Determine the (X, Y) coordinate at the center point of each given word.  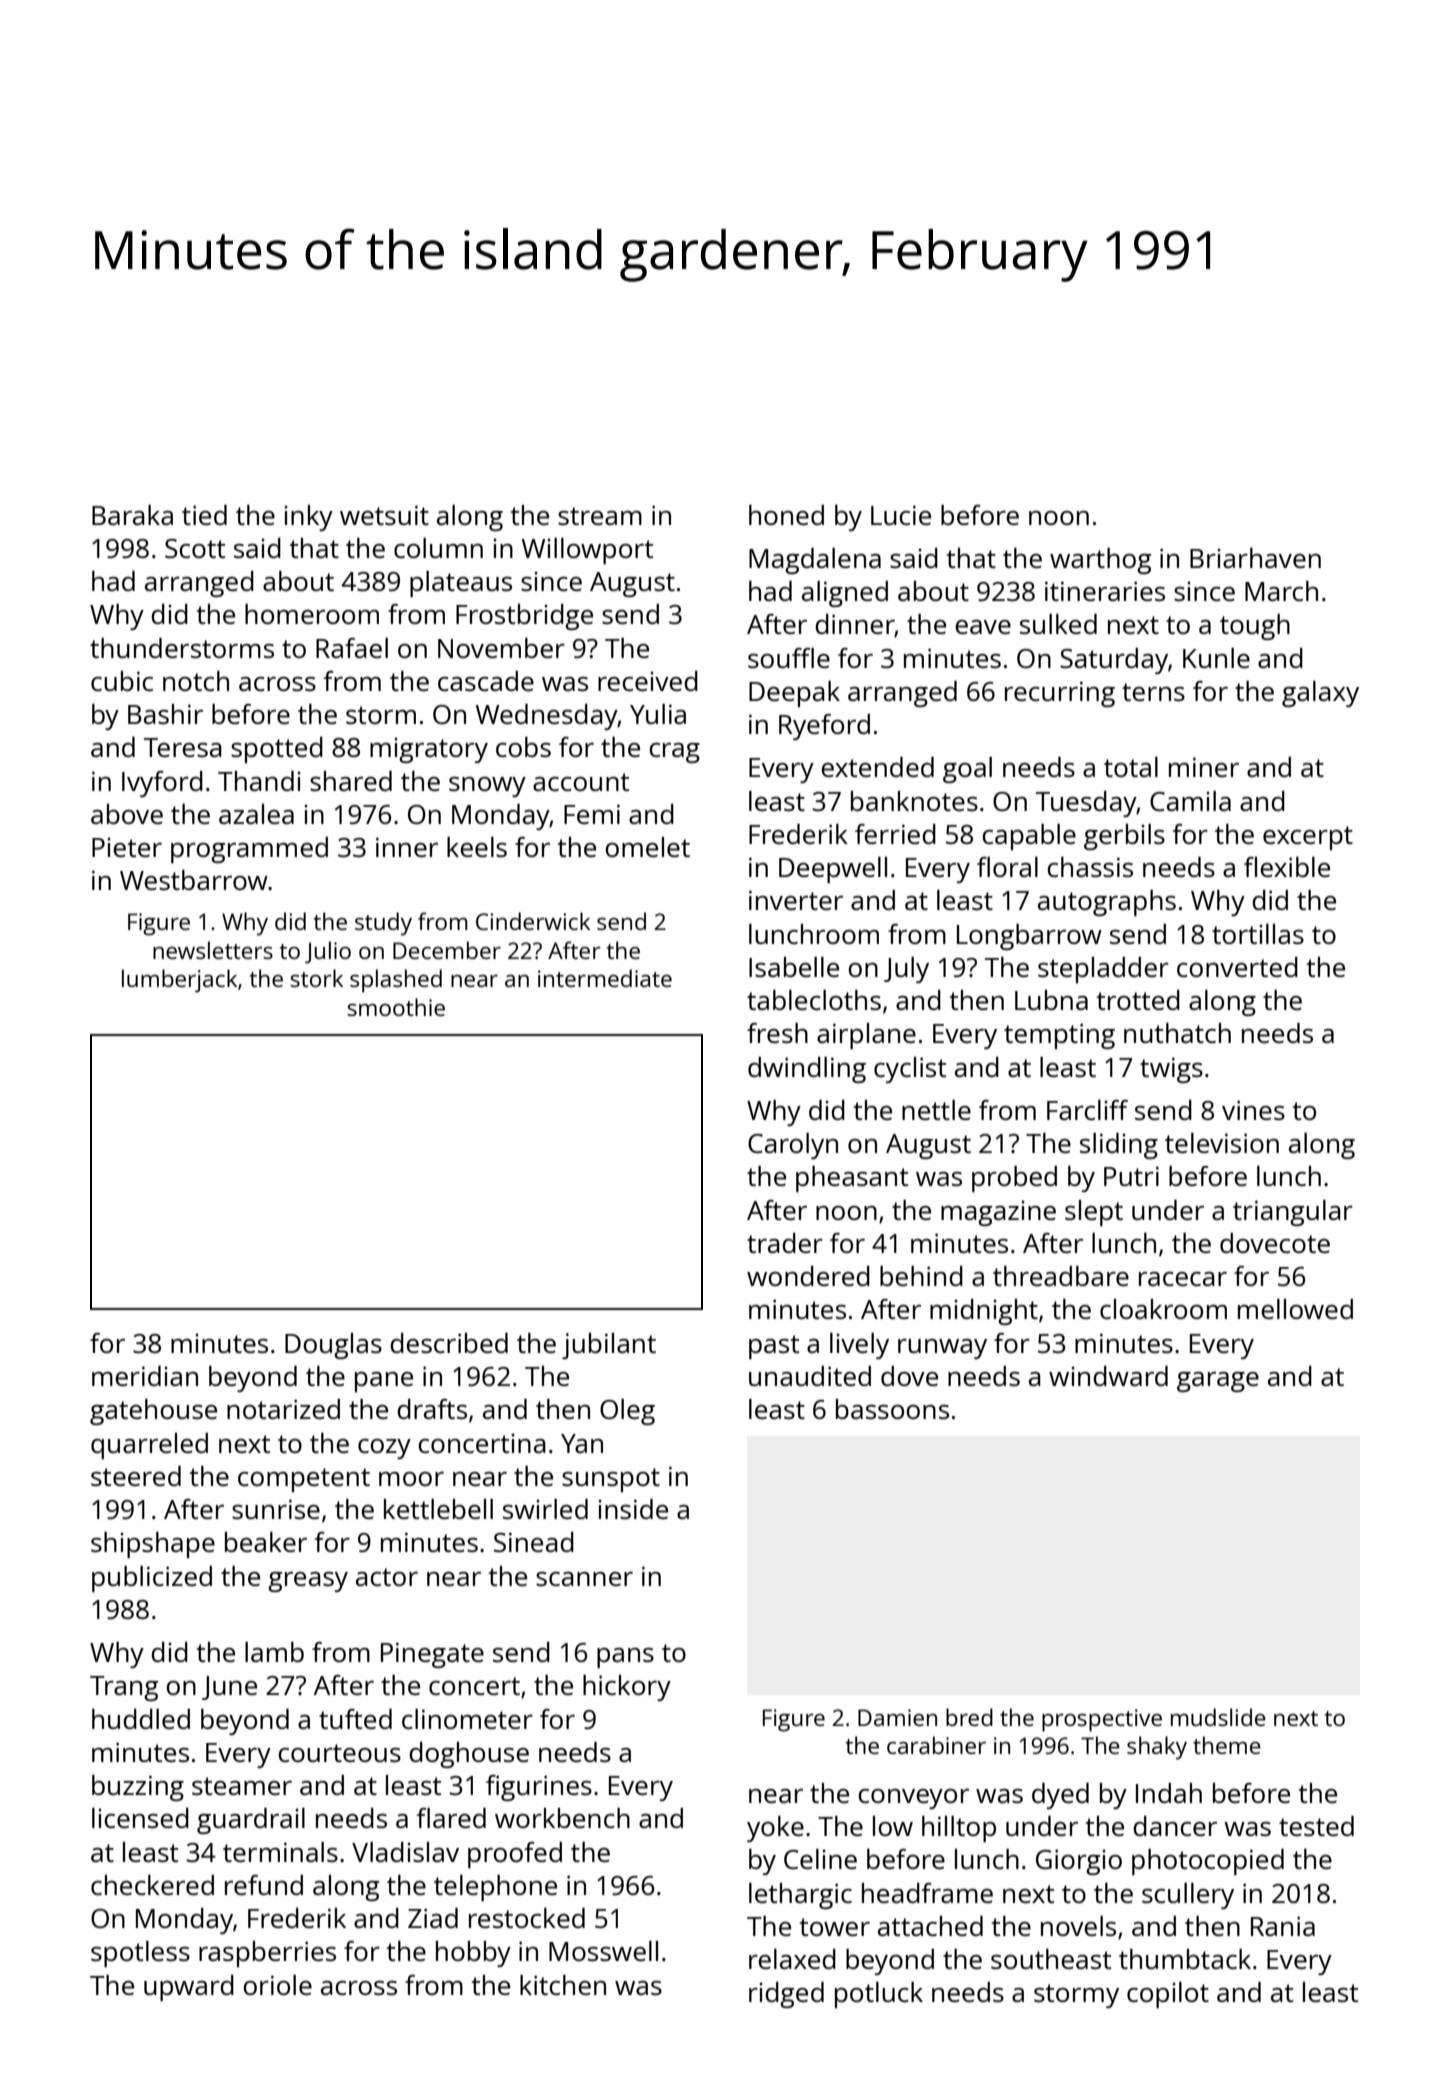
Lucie (901, 515)
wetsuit (384, 515)
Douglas (333, 1346)
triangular (1293, 1213)
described (449, 1343)
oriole (277, 1985)
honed (786, 515)
